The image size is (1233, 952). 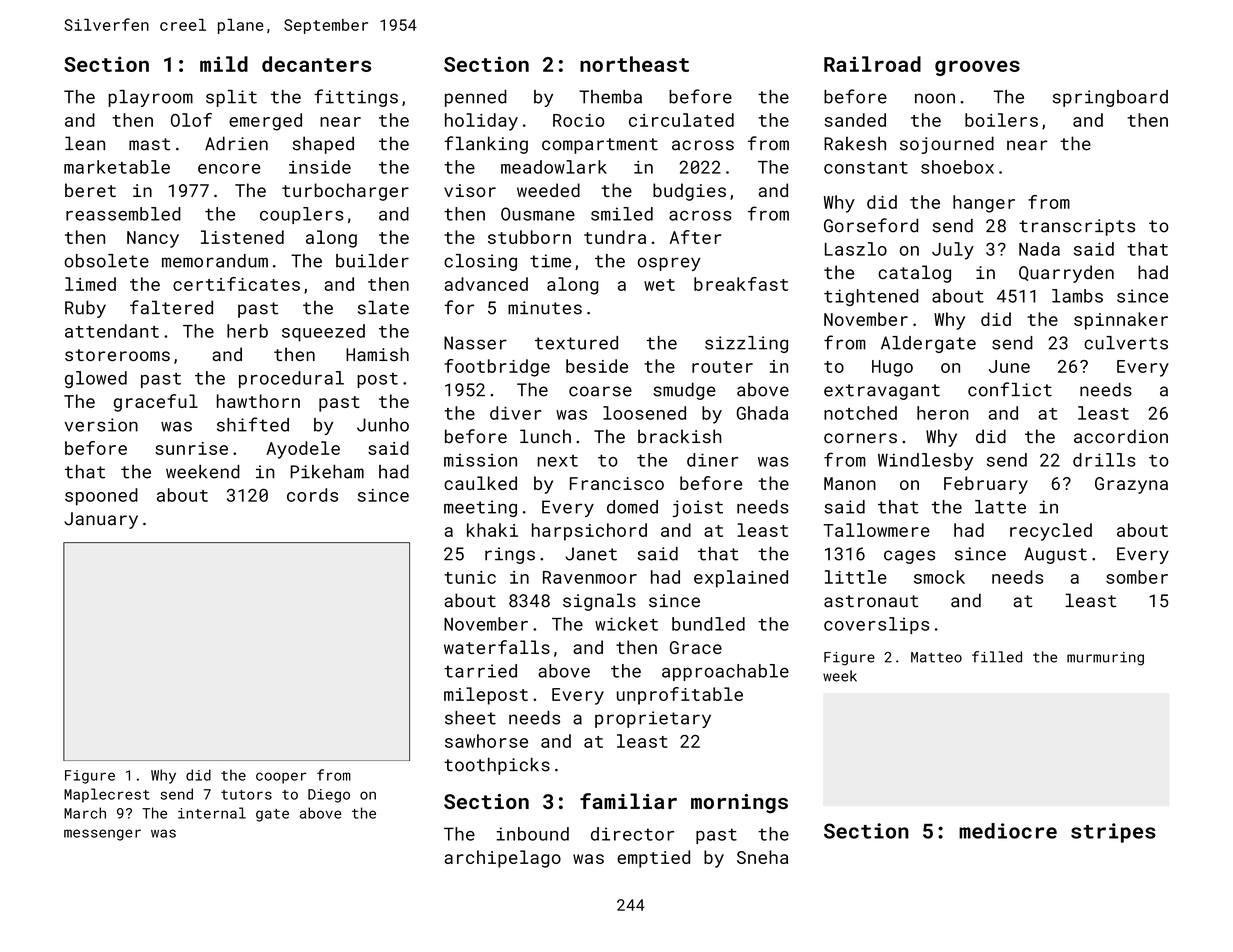 I want to click on spinnaker, so click(x=1121, y=321).
